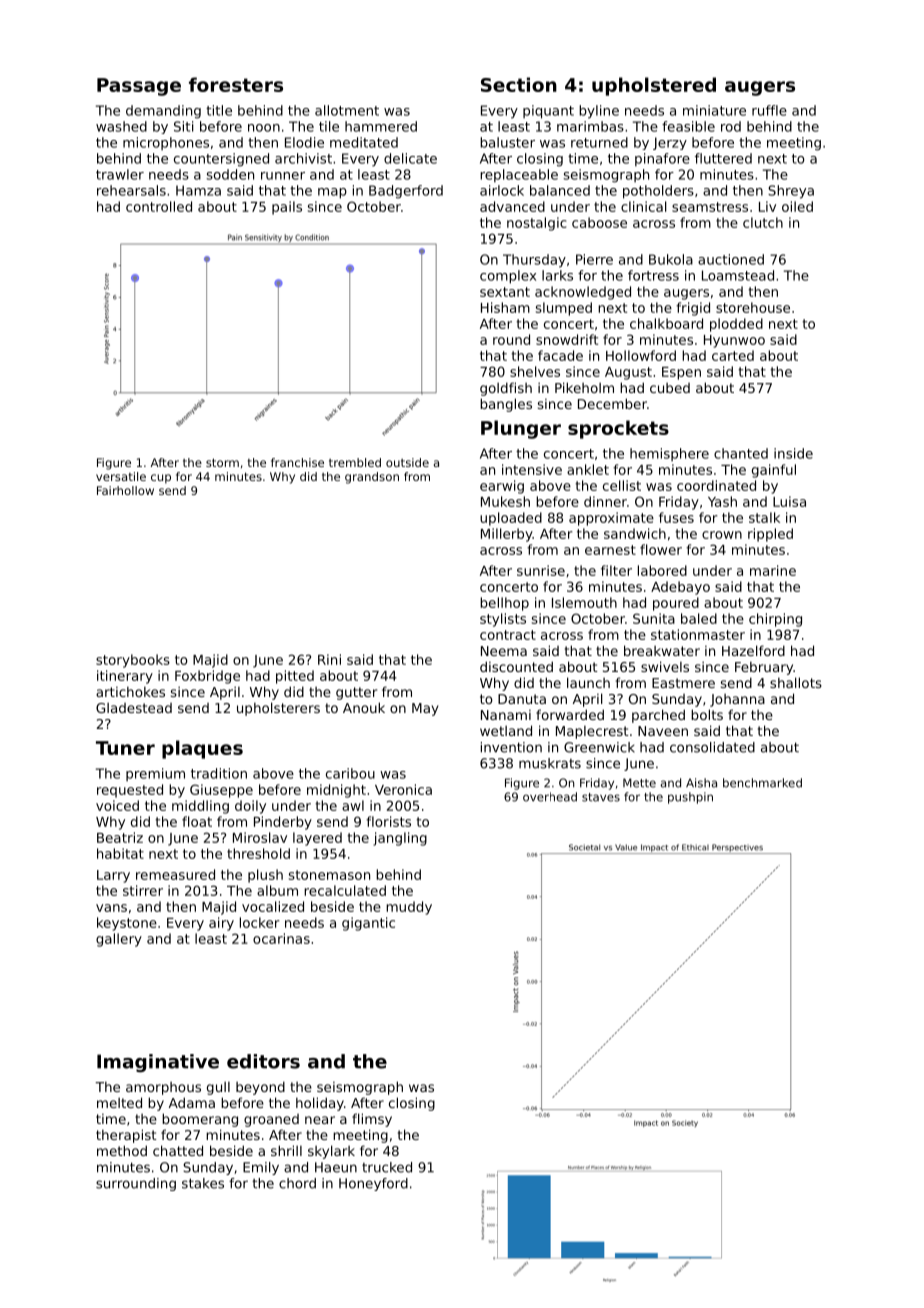  I want to click on gigantic, so click(368, 924).
